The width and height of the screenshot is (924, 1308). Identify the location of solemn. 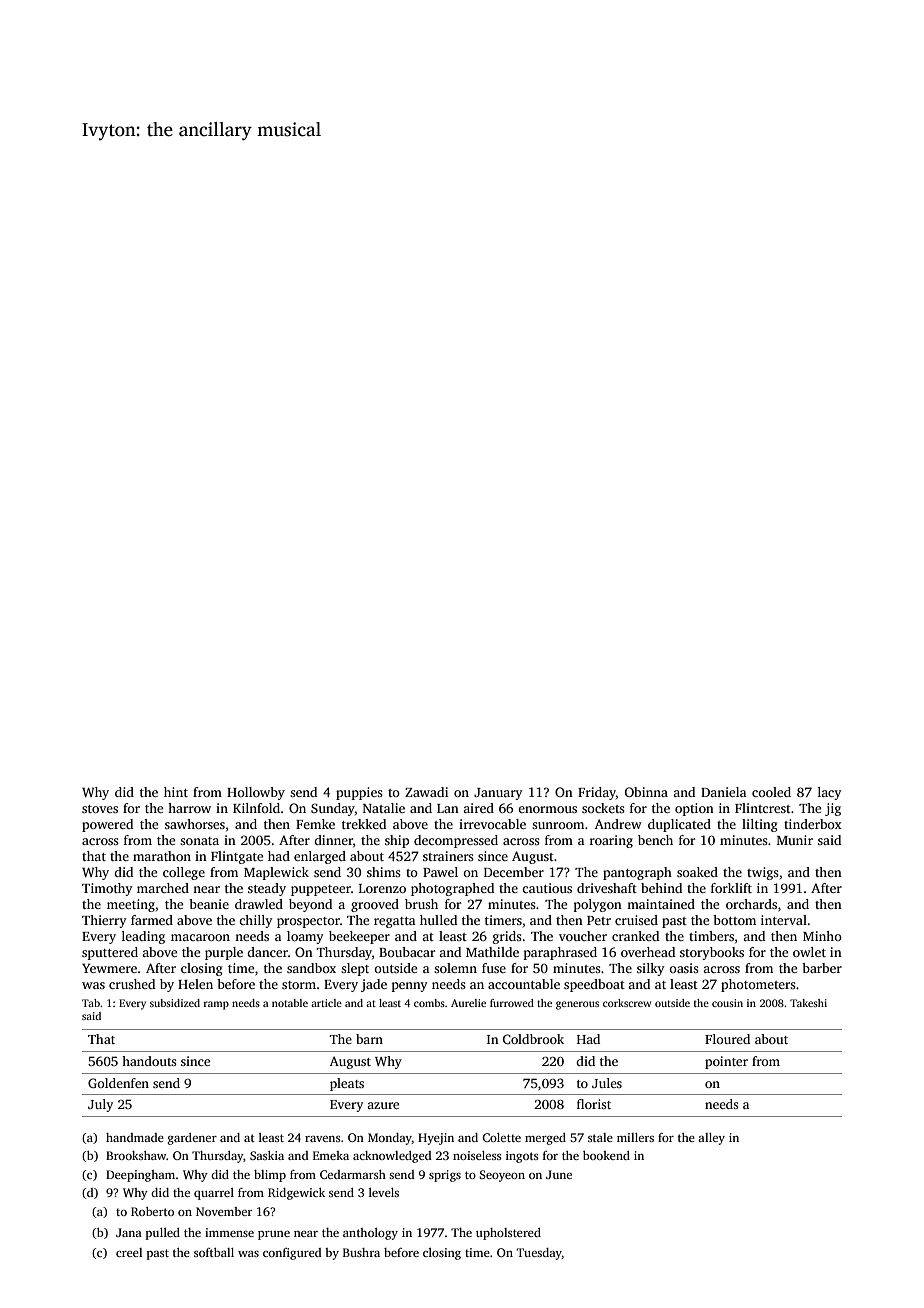
(455, 968).
